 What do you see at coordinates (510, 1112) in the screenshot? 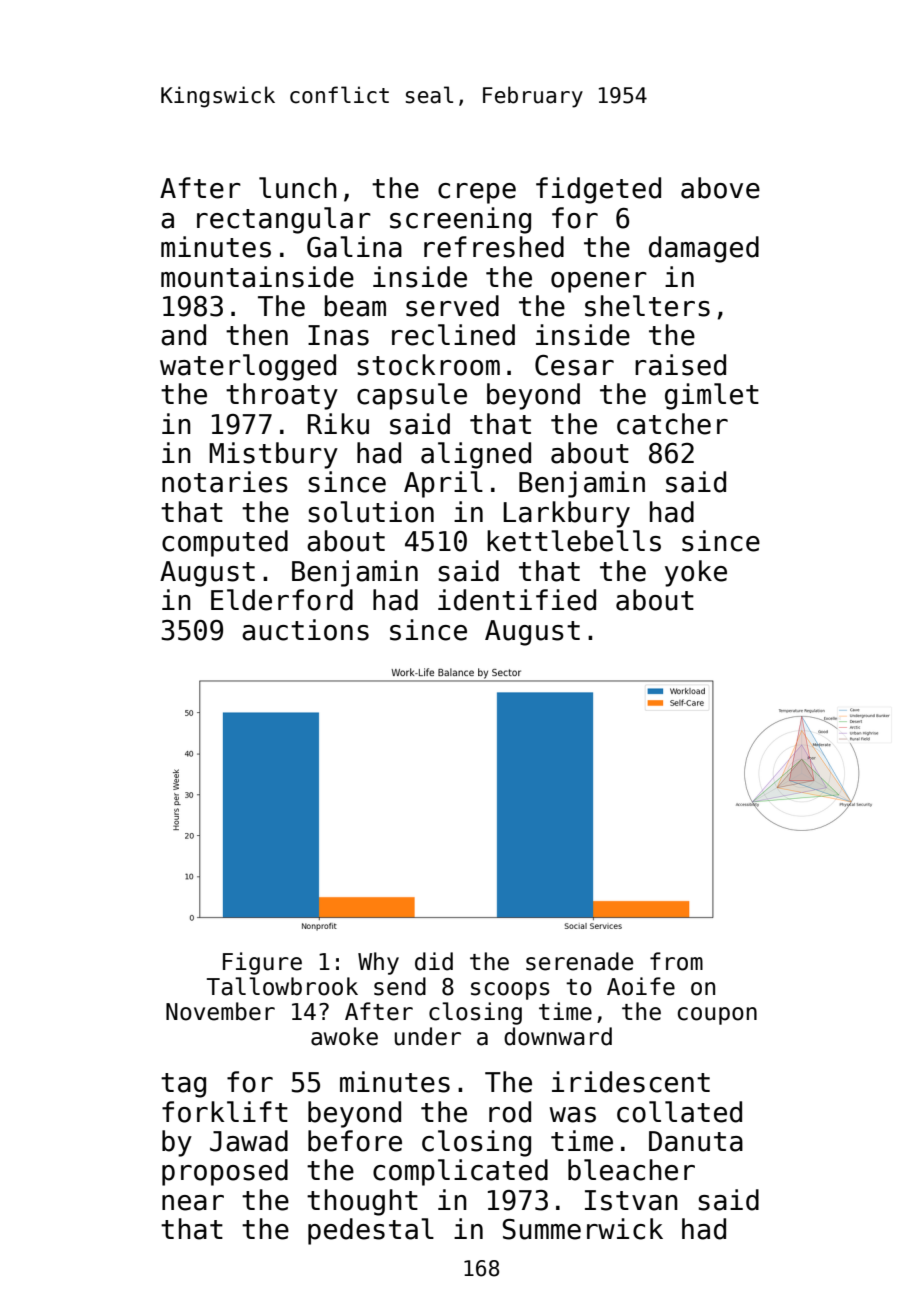
I see `rod` at bounding box center [510, 1112].
